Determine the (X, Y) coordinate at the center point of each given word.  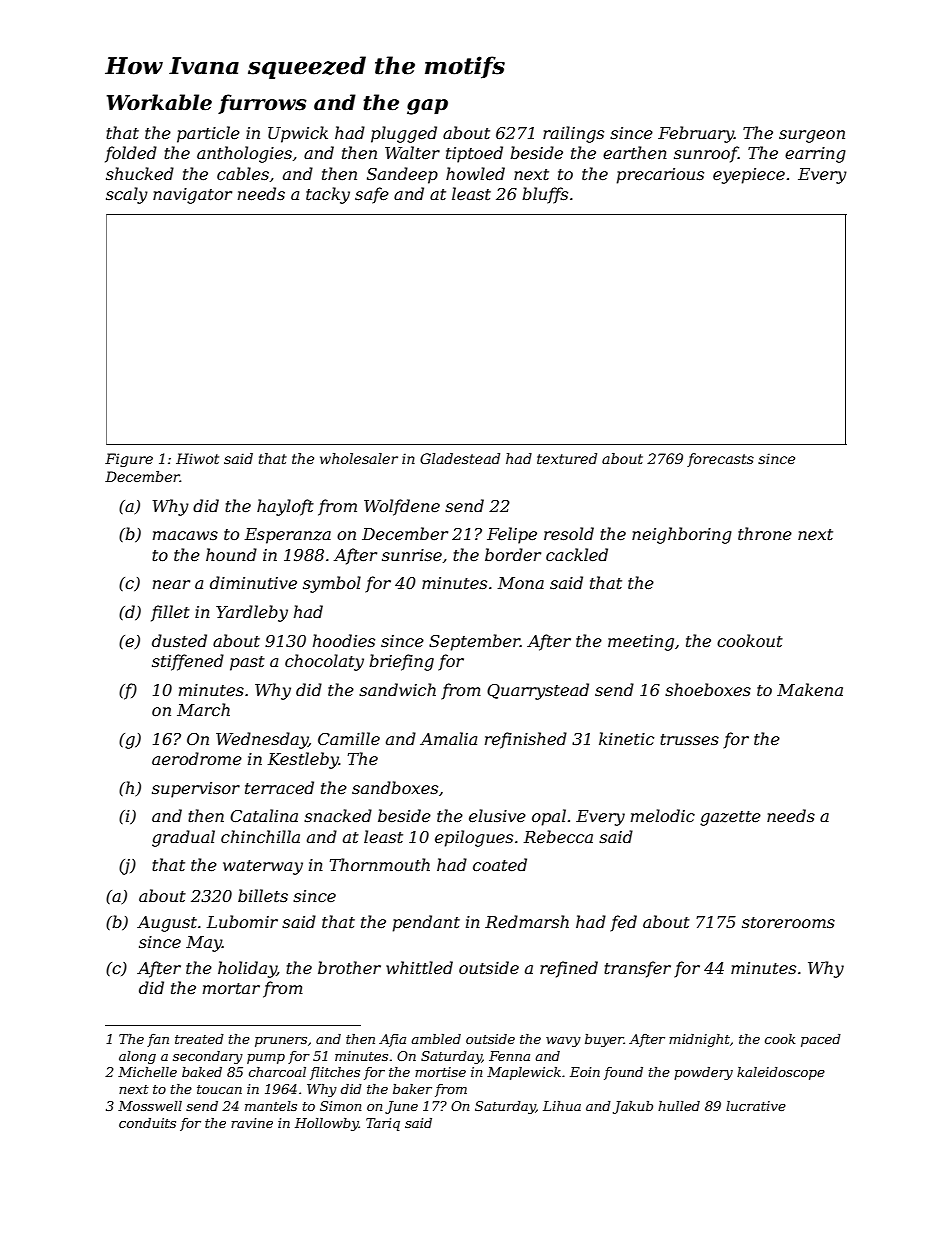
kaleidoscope (781, 1073)
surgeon (812, 136)
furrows (262, 104)
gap (427, 107)
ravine (252, 1123)
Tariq (383, 1124)
